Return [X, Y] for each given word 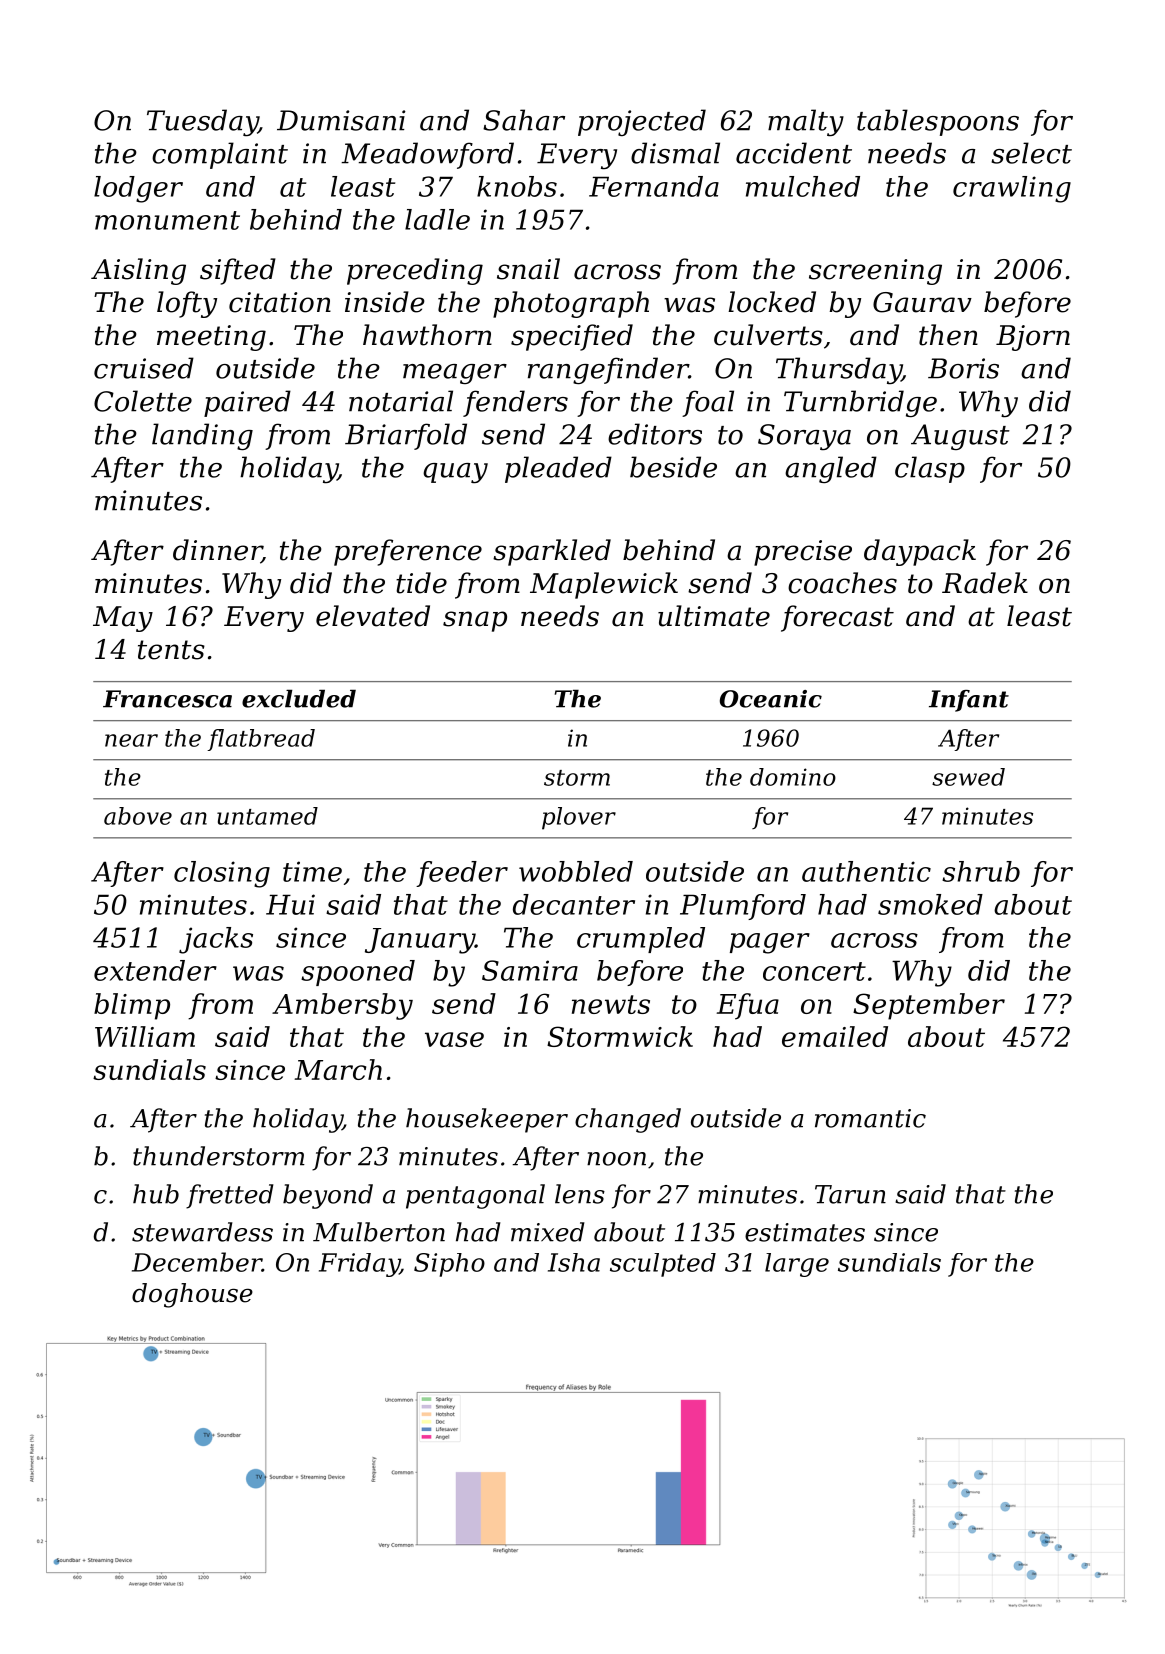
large [797, 1265]
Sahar [524, 120]
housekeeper [487, 1120]
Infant [969, 701]
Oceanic [771, 699]
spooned [358, 973]
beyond [328, 1196]
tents [171, 650]
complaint [220, 155]
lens [580, 1194]
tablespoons [938, 122]
